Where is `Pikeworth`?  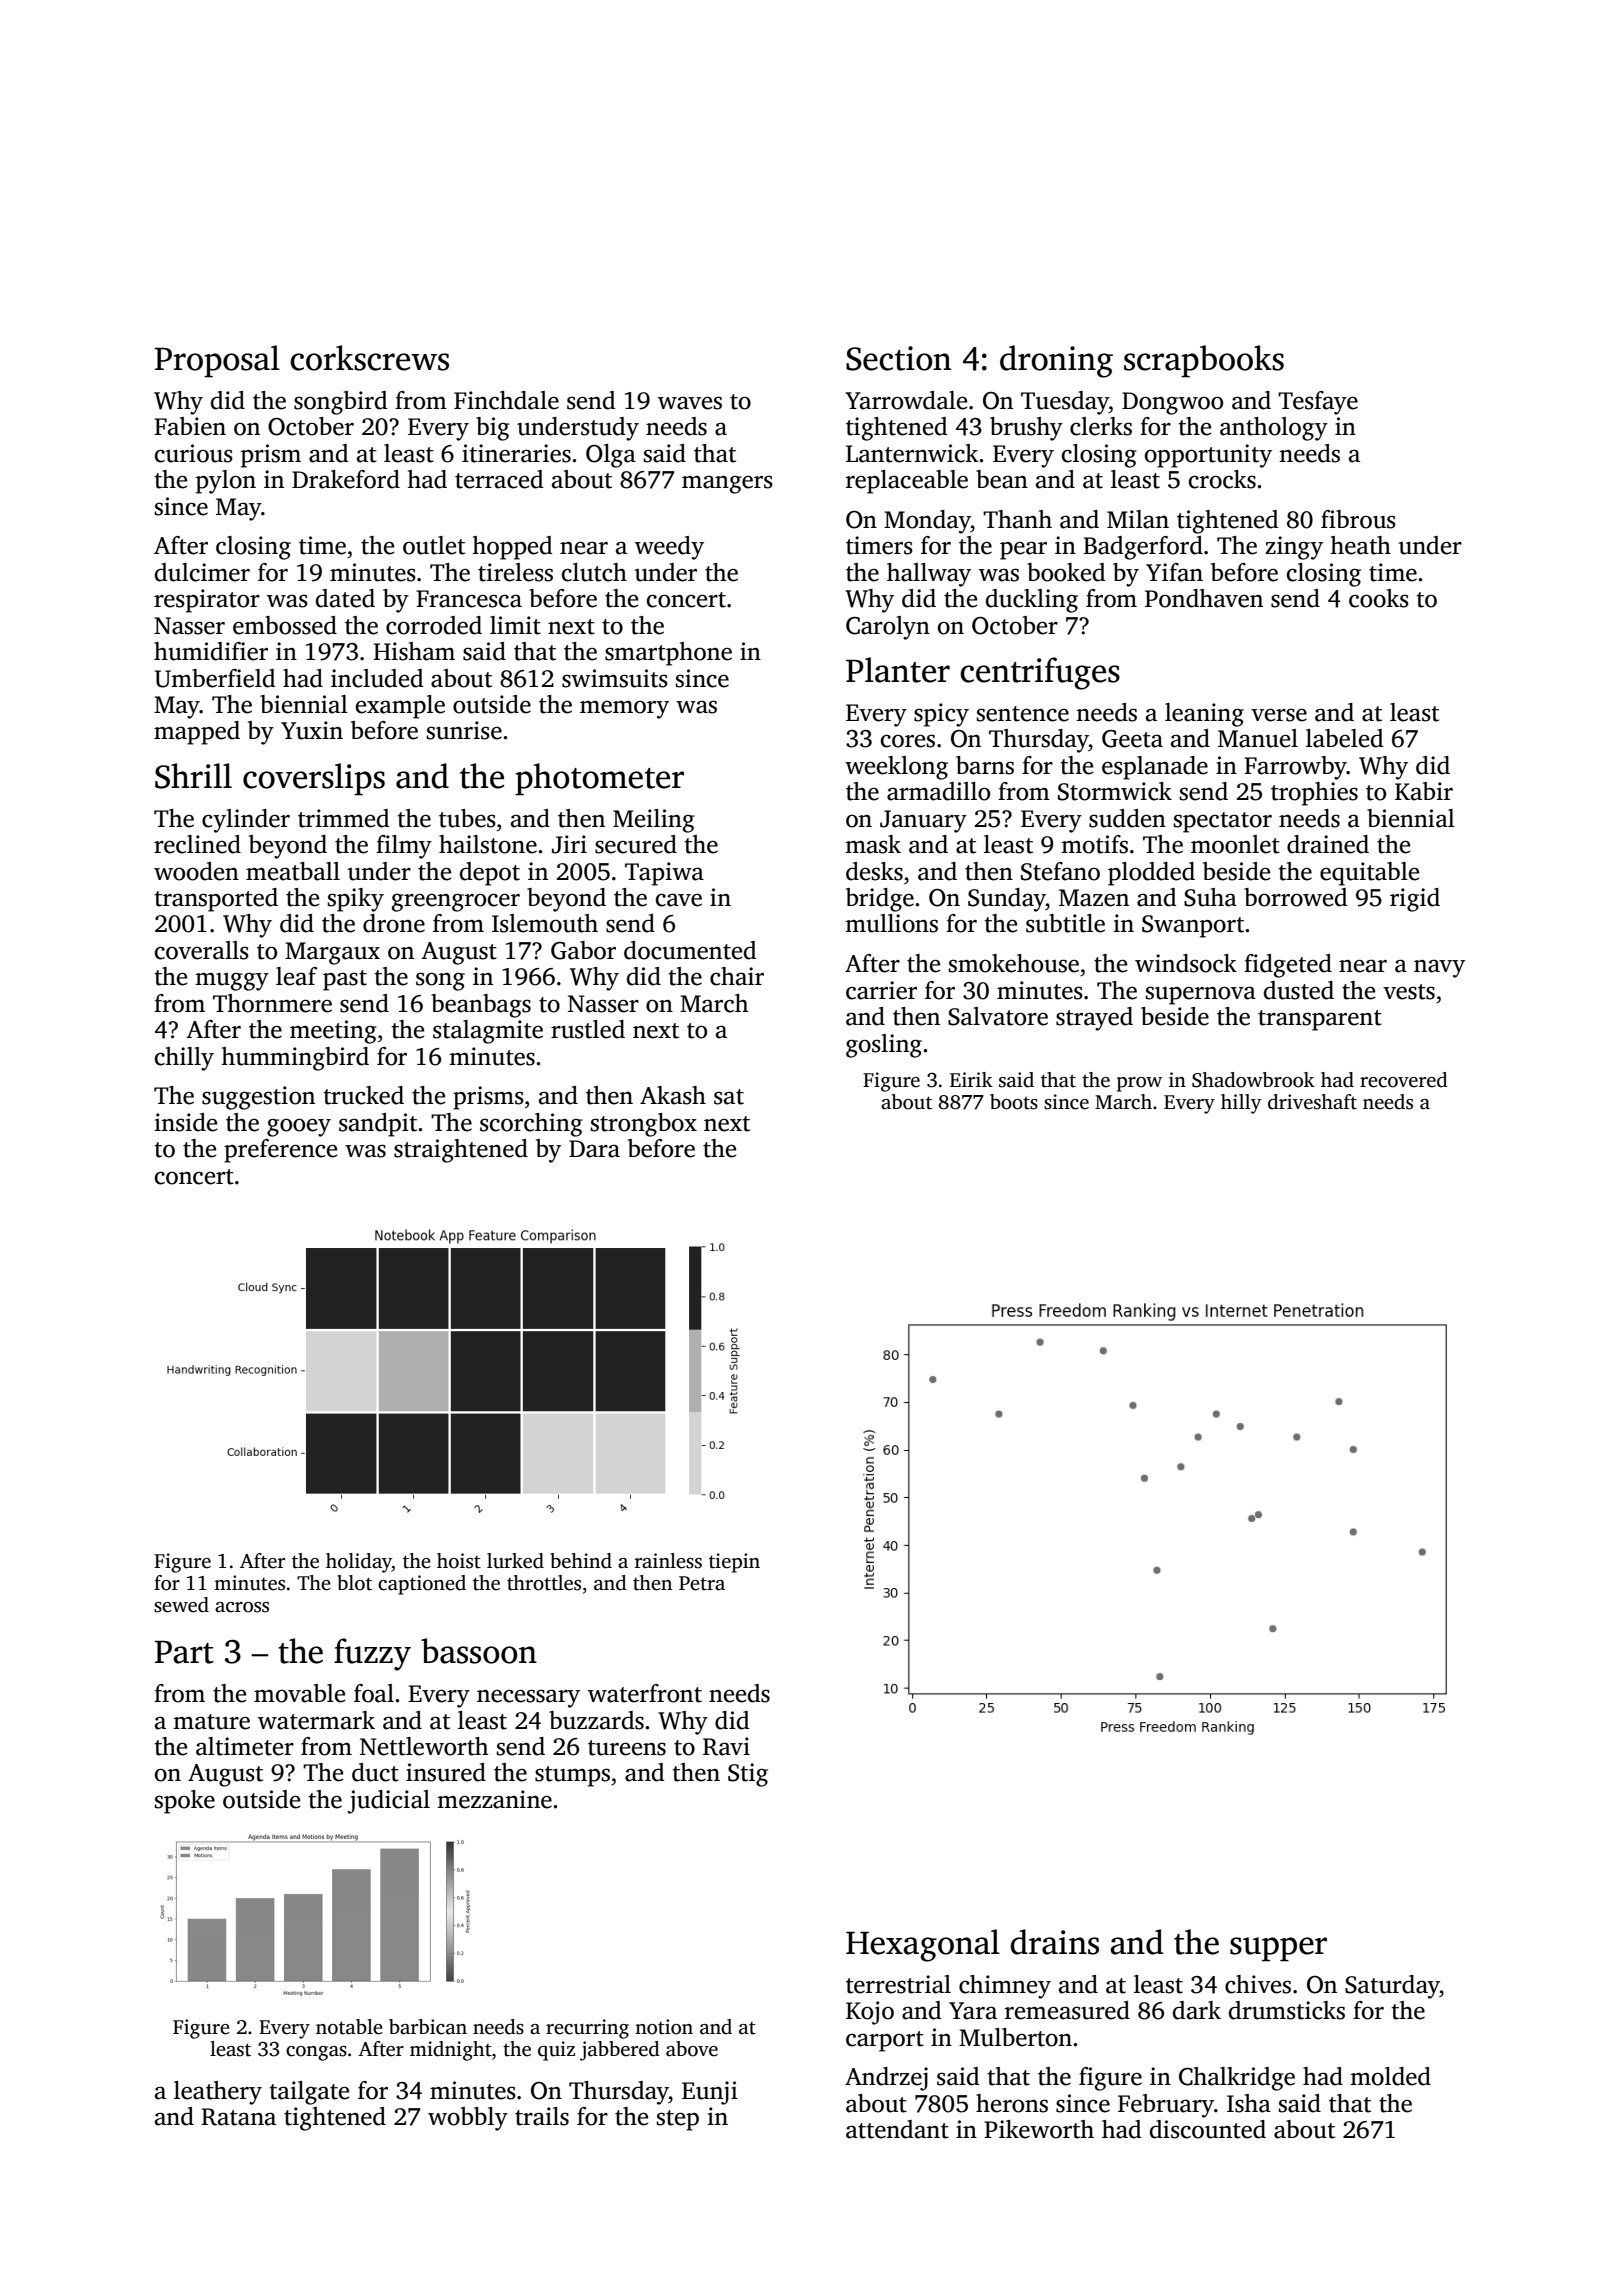
Pikeworth is located at coordinates (1039, 2129).
